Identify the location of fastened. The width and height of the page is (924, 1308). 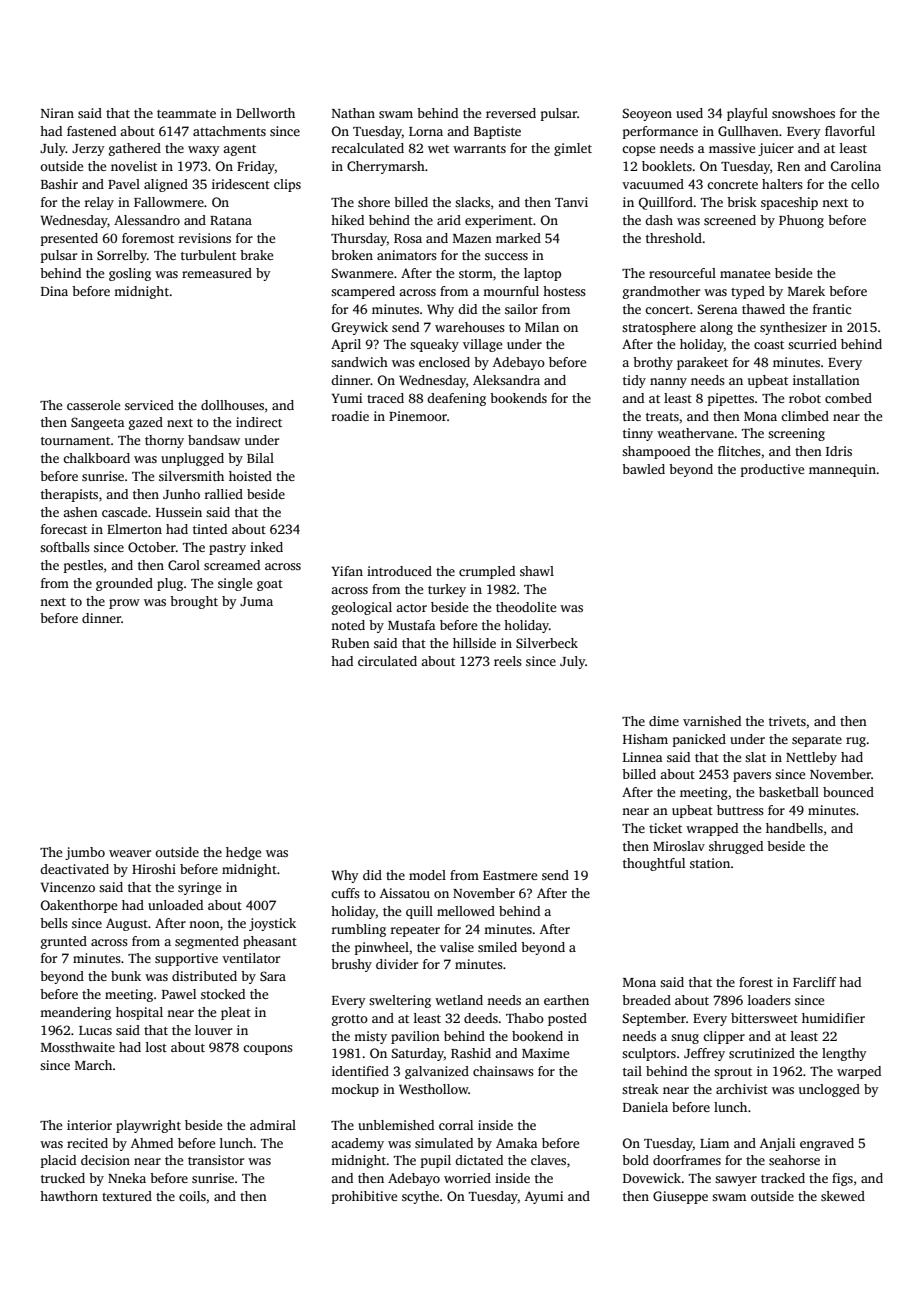
(91, 131).
